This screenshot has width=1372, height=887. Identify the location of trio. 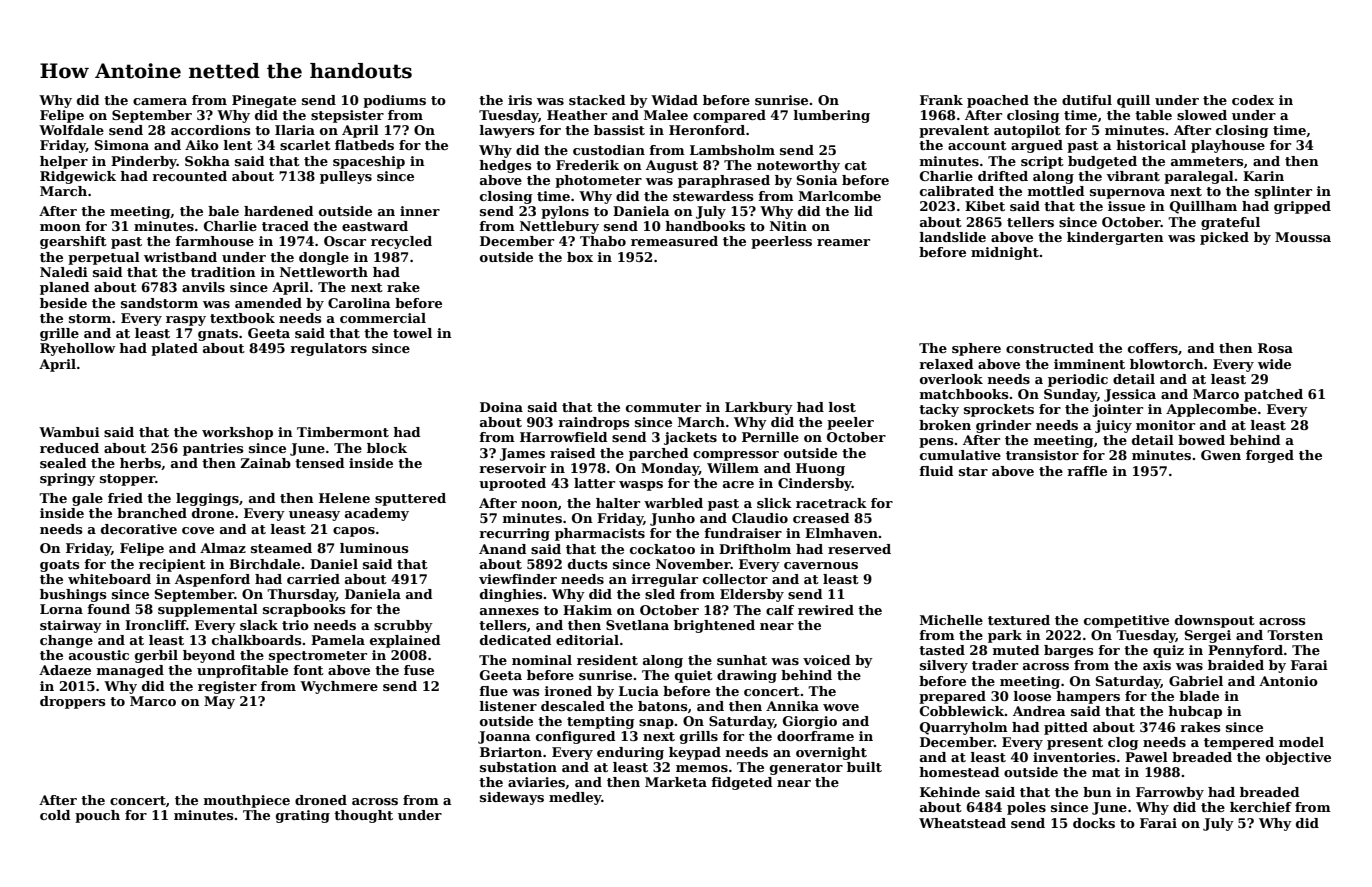
(295, 625).
